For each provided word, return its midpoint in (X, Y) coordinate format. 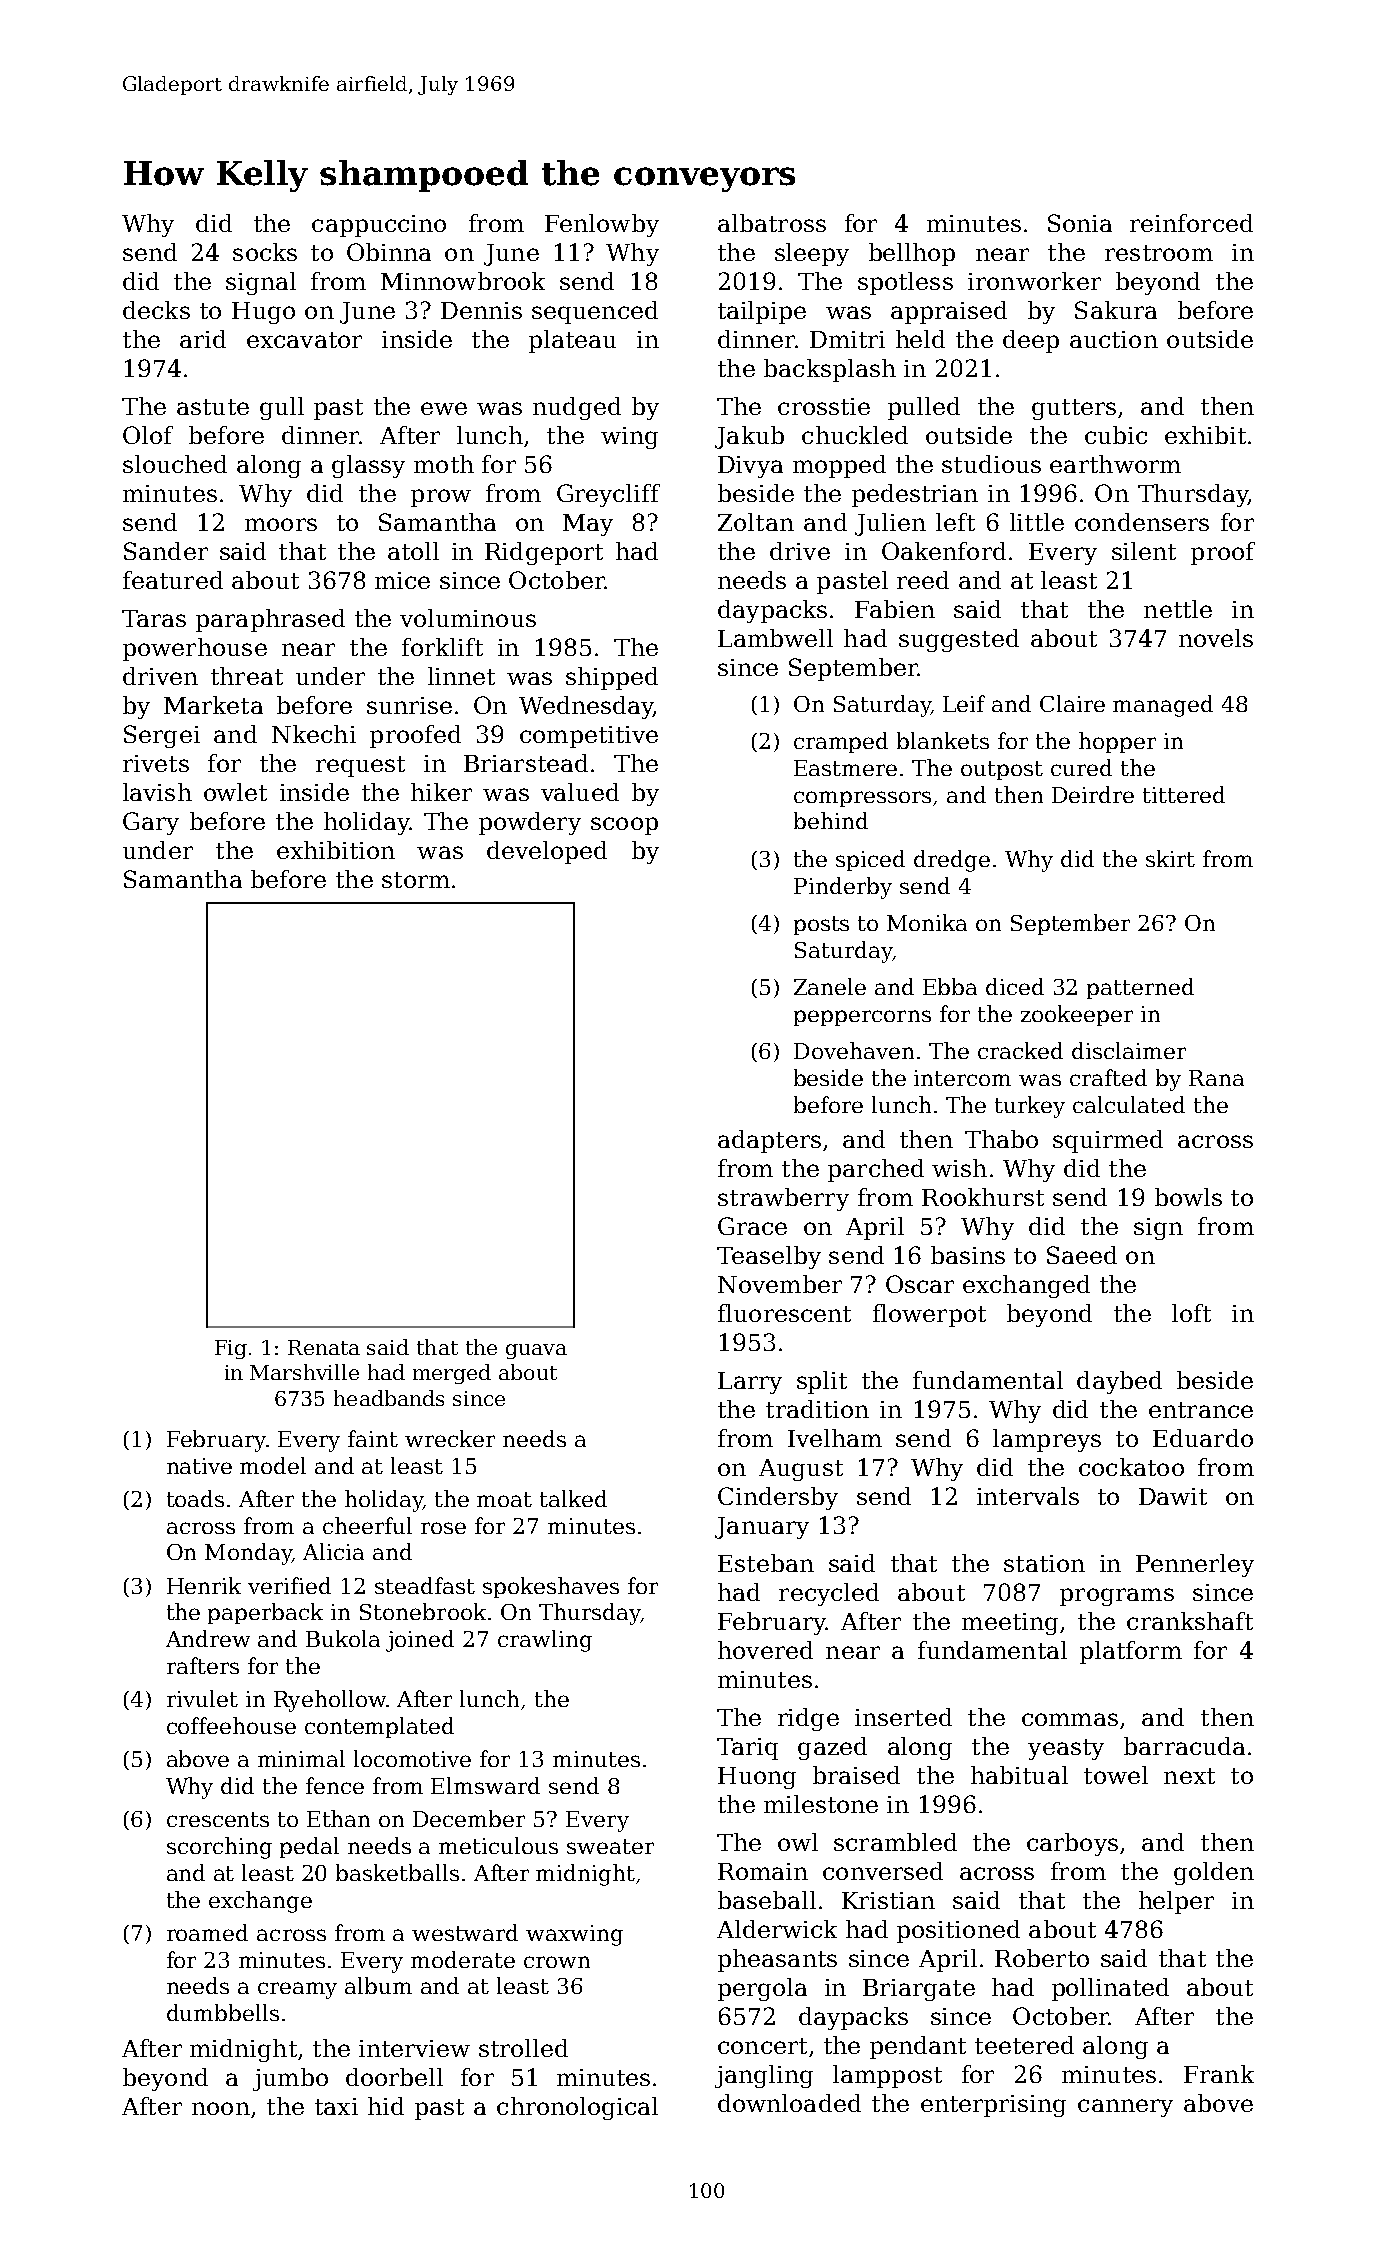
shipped (612, 678)
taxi (336, 2106)
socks (265, 252)
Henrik (204, 1585)
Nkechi (314, 734)
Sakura (1116, 310)
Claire (1072, 703)
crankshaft (1190, 1621)
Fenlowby (602, 225)
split (822, 1382)
